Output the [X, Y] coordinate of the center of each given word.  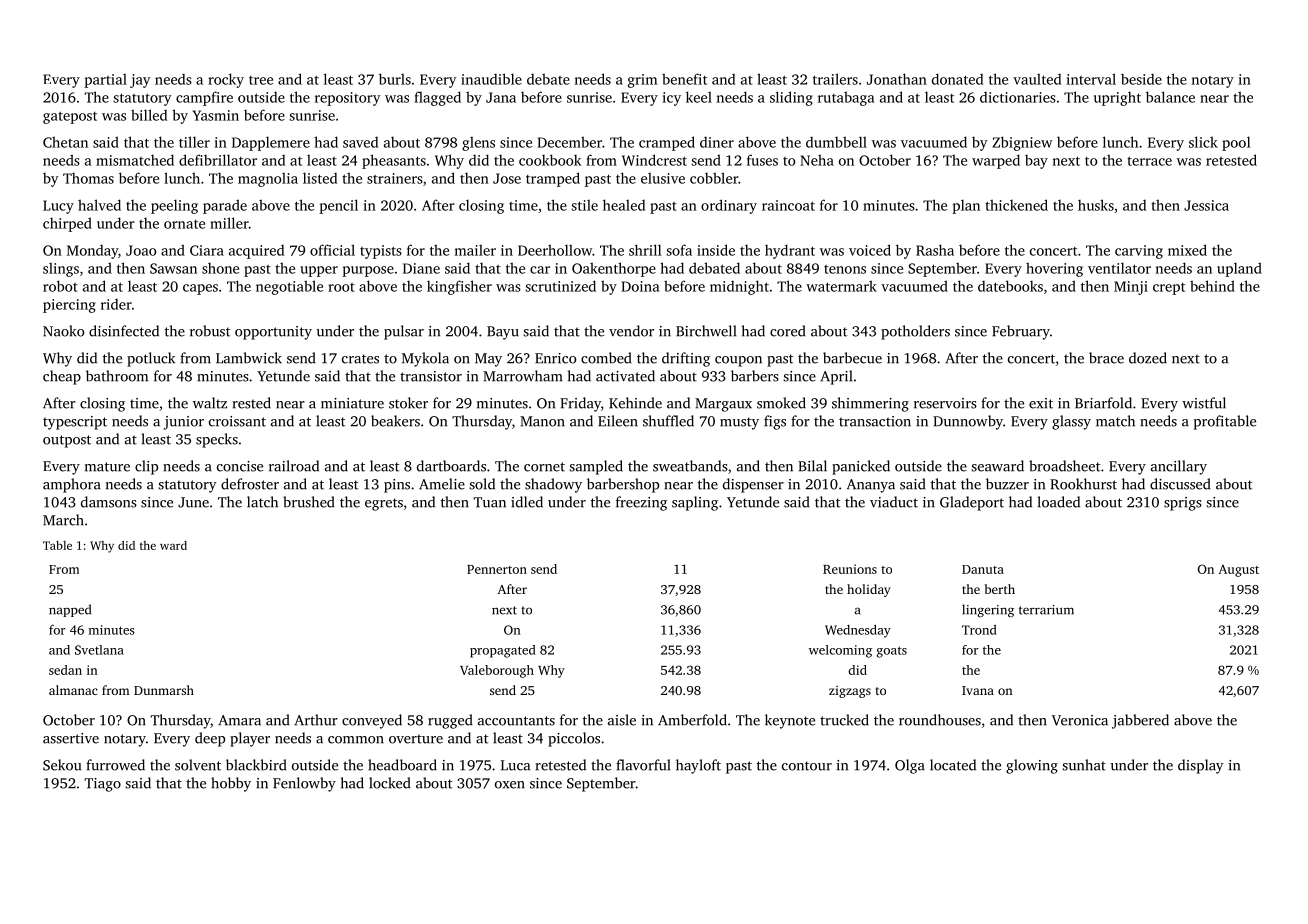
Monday [92, 252]
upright [1117, 98]
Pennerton [497, 569]
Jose [507, 178]
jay [140, 81]
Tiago [102, 785]
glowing [1032, 766]
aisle [622, 720]
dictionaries [1018, 97]
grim [642, 81]
